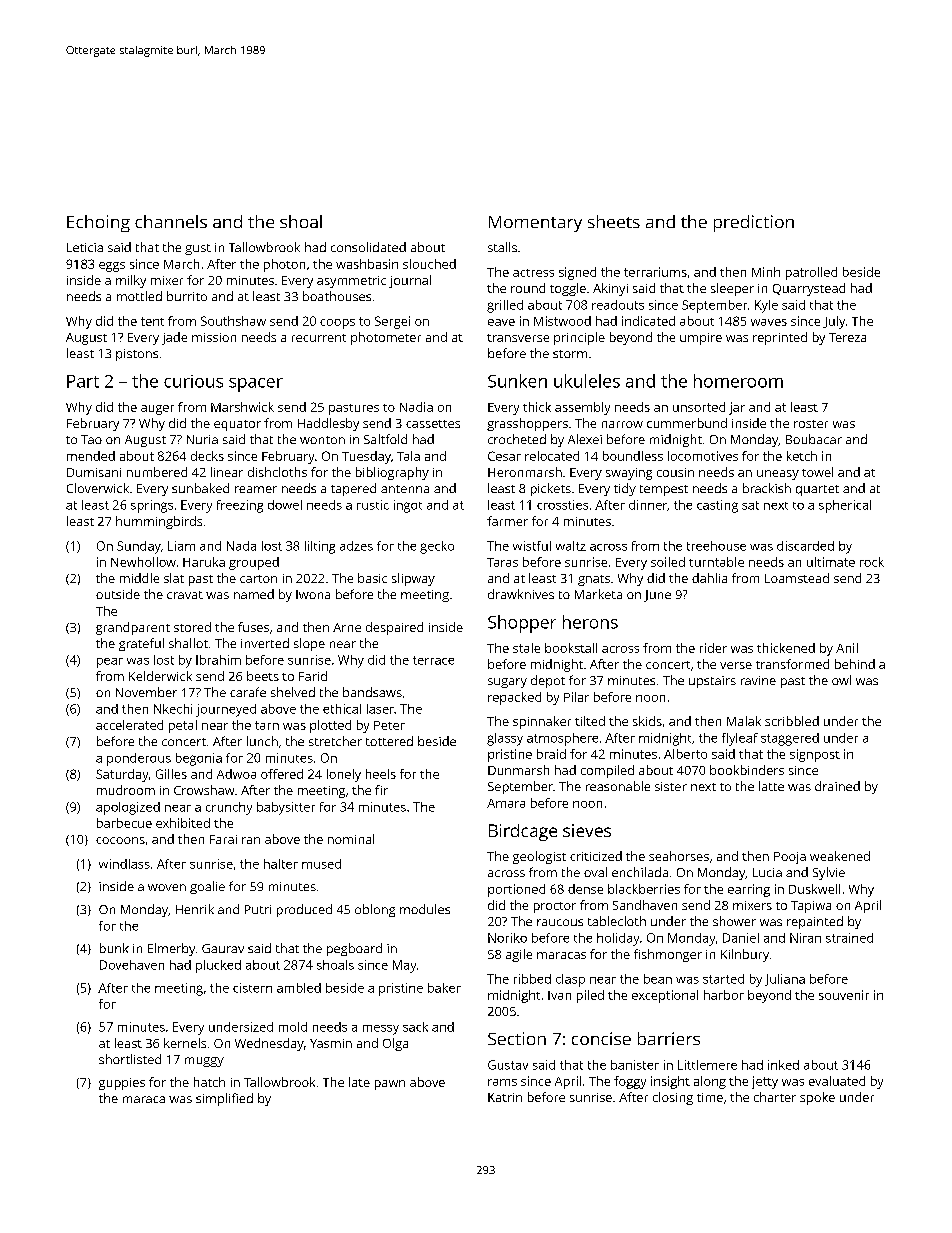 Image resolution: width=952 pixels, height=1233 pixels. Describe the element at coordinates (847, 648) in the screenshot. I see `Anil` at that location.
